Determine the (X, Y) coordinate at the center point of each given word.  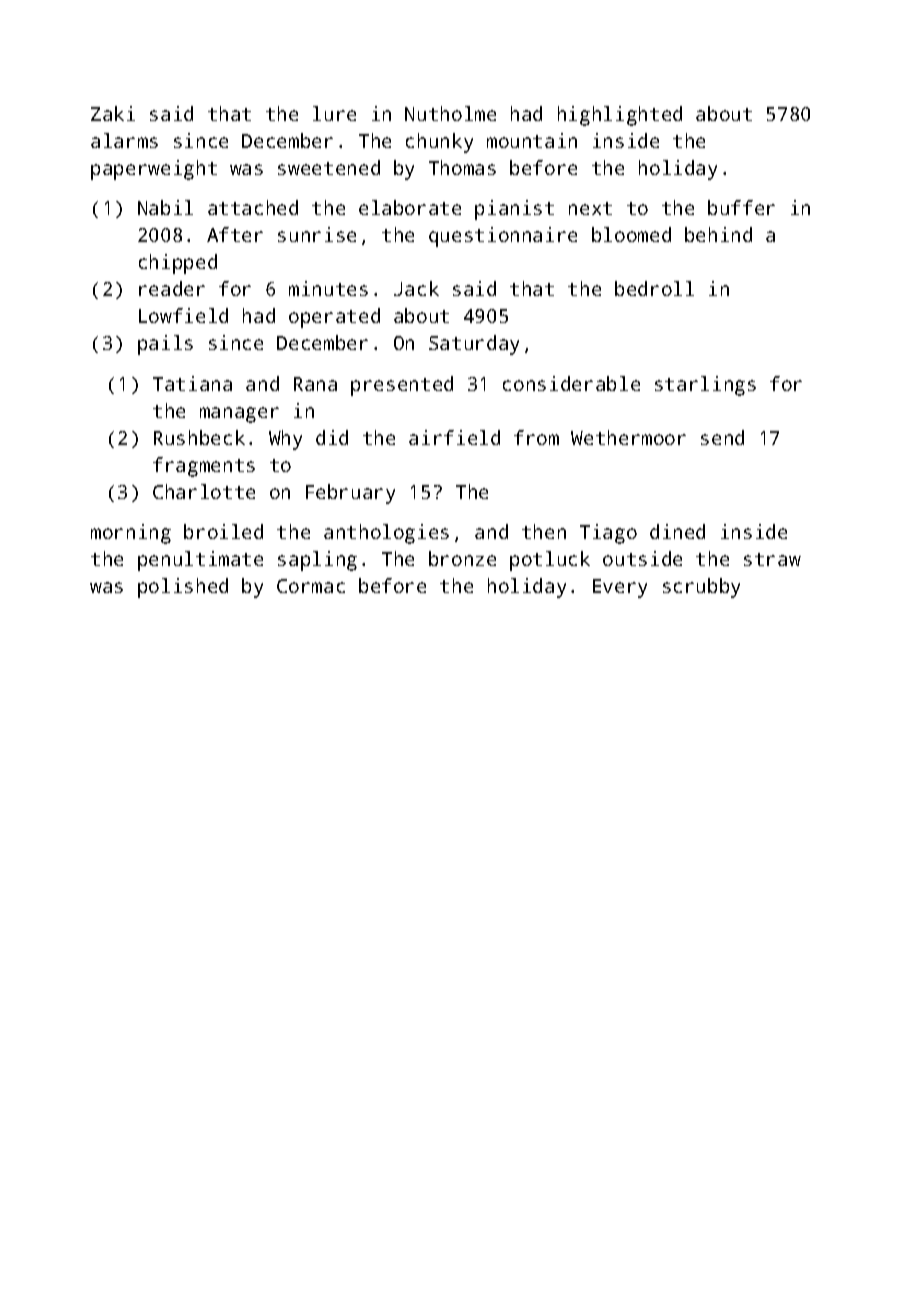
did (332, 437)
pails (165, 345)
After (235, 234)
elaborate (410, 207)
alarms (124, 140)
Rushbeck (199, 437)
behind (718, 234)
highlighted (620, 116)
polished (183, 588)
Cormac (311, 586)
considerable (571, 383)
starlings (705, 386)
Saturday (474, 345)
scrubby (701, 588)
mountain (532, 140)
